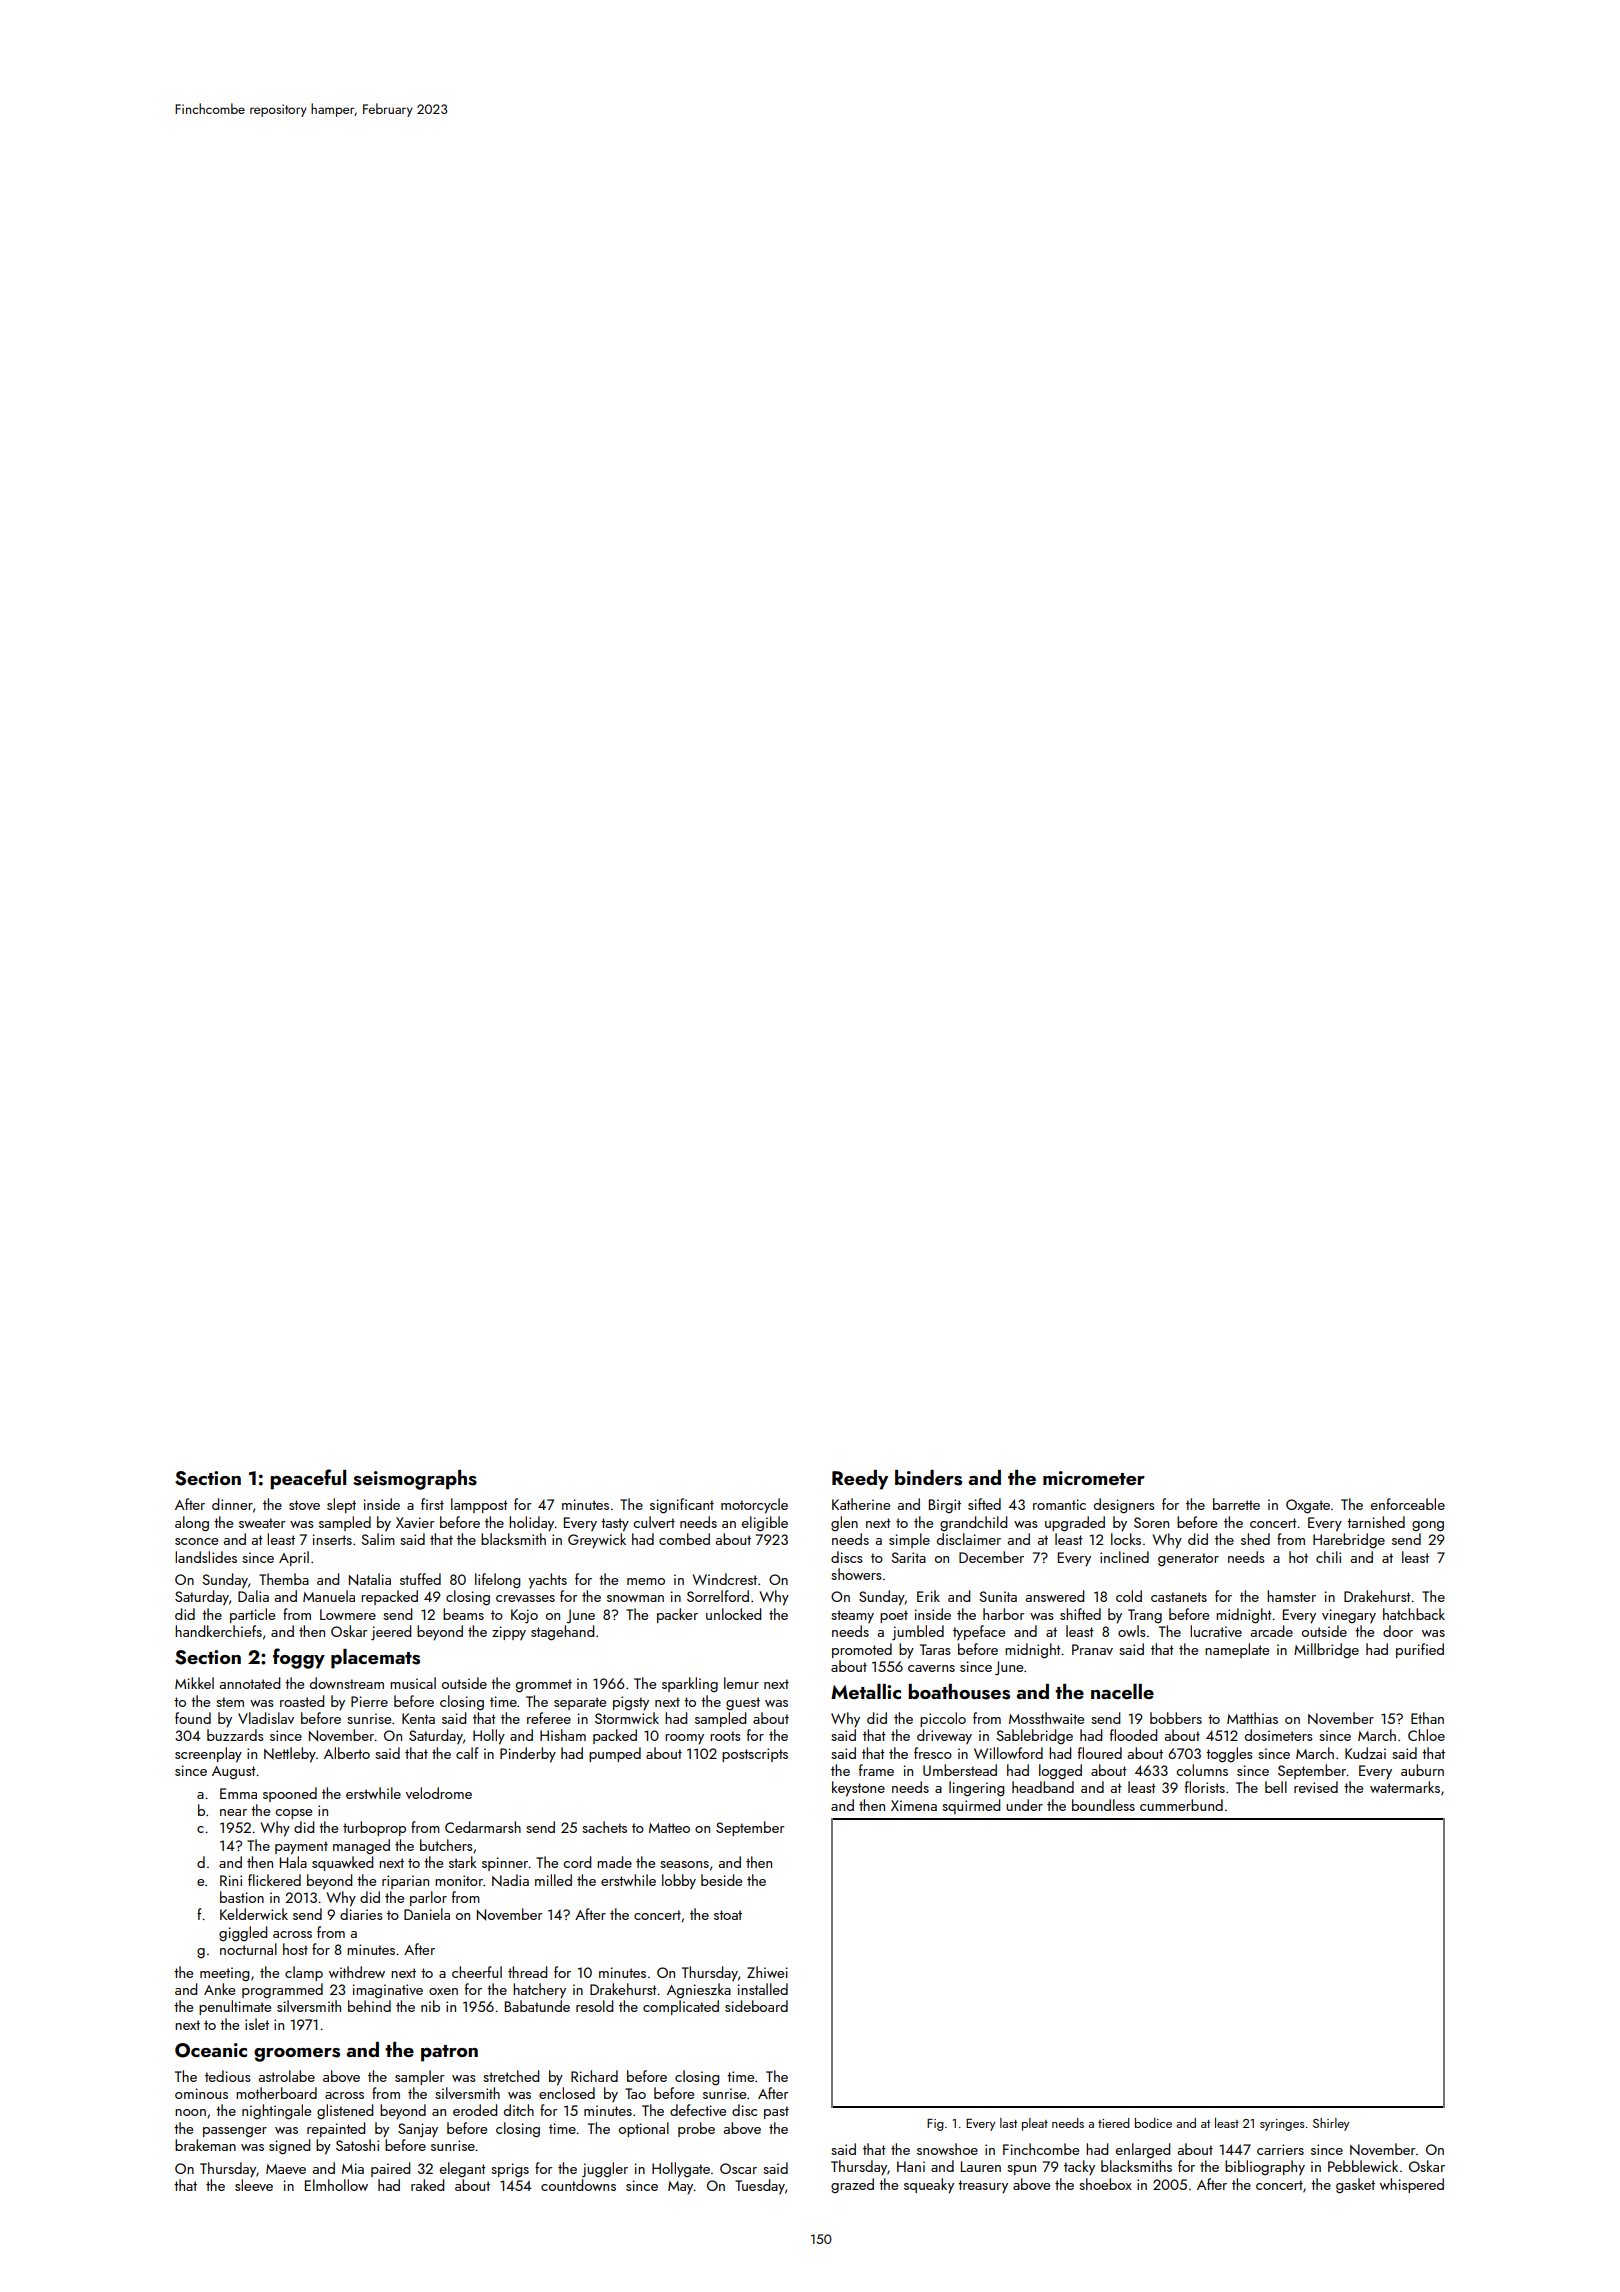 The height and width of the screenshot is (2292, 1620). What do you see at coordinates (1181, 1805) in the screenshot?
I see `cummerbund` at bounding box center [1181, 1805].
